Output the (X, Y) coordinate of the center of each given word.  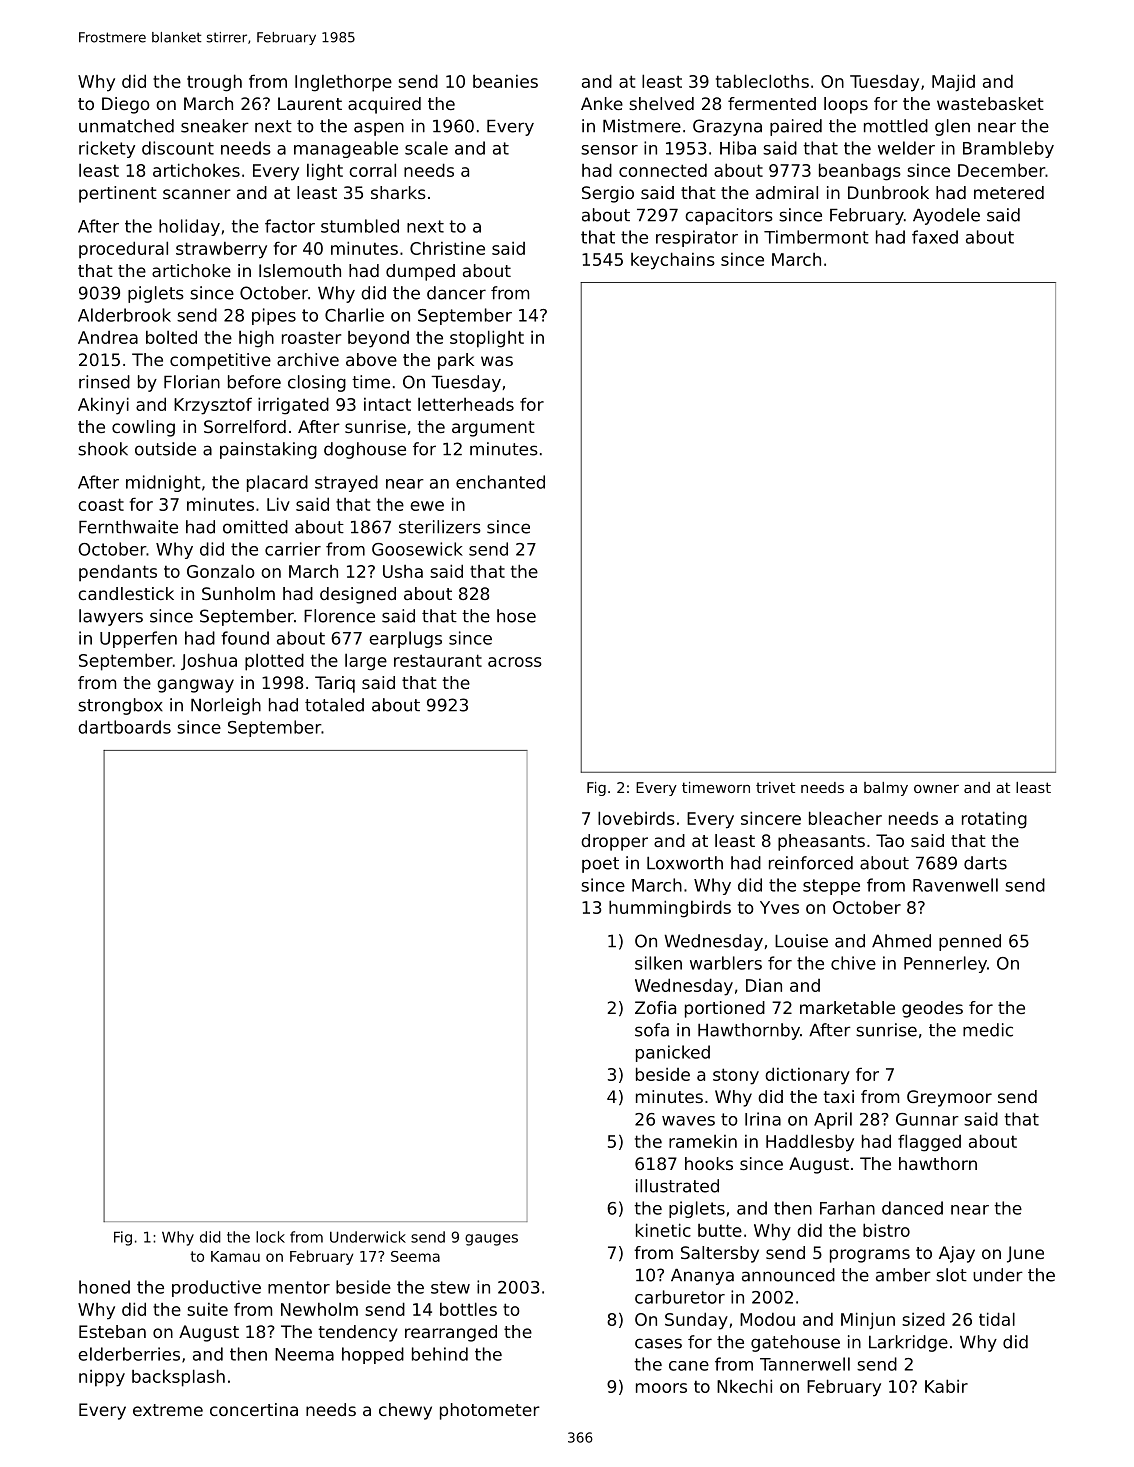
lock (270, 1237)
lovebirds (636, 818)
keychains (673, 261)
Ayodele (946, 216)
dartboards (124, 727)
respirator (697, 238)
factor (290, 226)
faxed (935, 237)
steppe (831, 887)
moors (661, 1388)
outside (165, 449)
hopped (373, 1355)
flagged (929, 1143)
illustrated (677, 1186)
